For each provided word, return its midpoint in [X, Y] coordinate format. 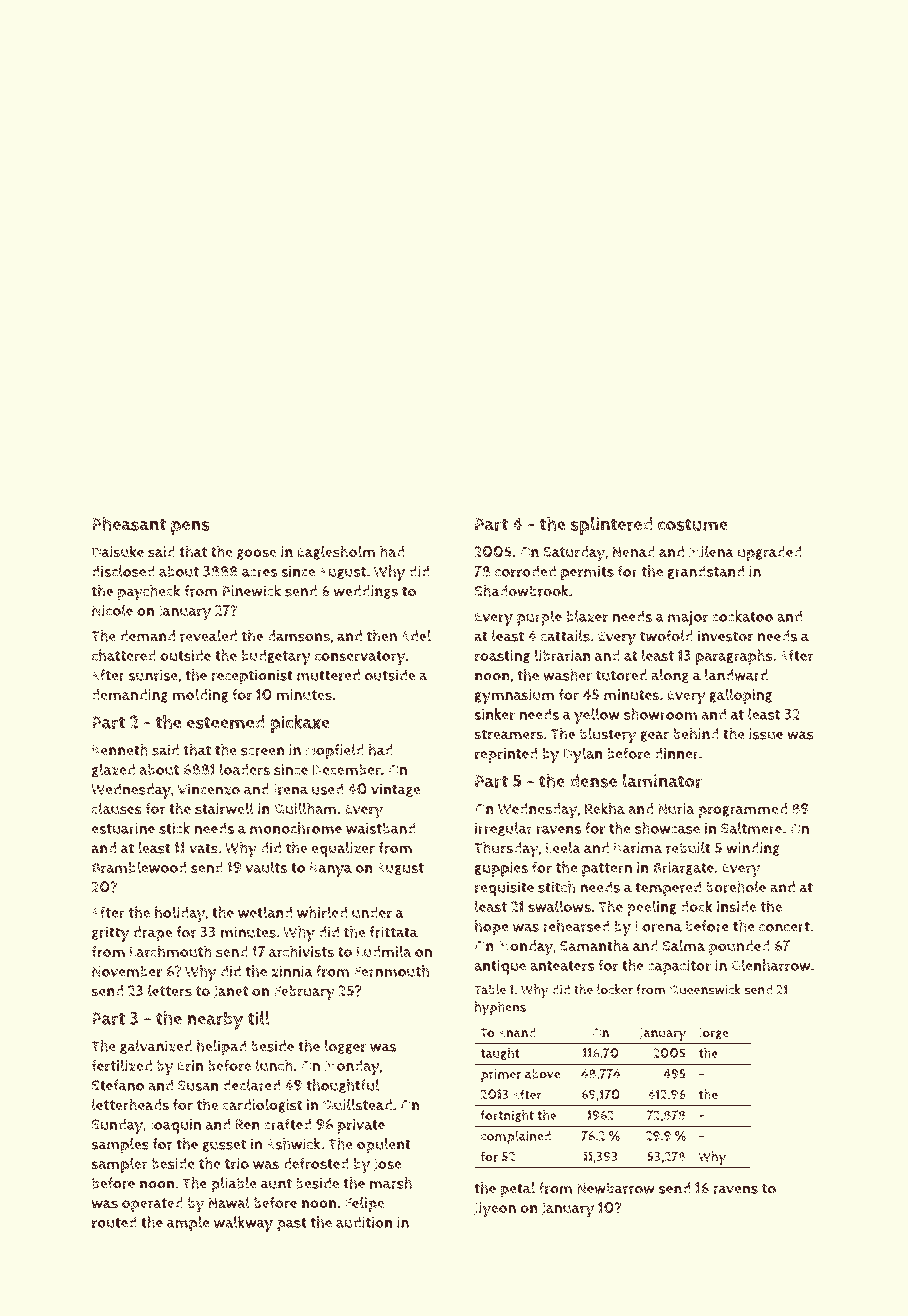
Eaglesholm [337, 552]
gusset [224, 1145]
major [688, 618]
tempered [668, 889]
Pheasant [129, 523]
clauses [117, 808]
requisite [504, 889]
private [361, 1126]
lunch [274, 1065]
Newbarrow [616, 1188]
